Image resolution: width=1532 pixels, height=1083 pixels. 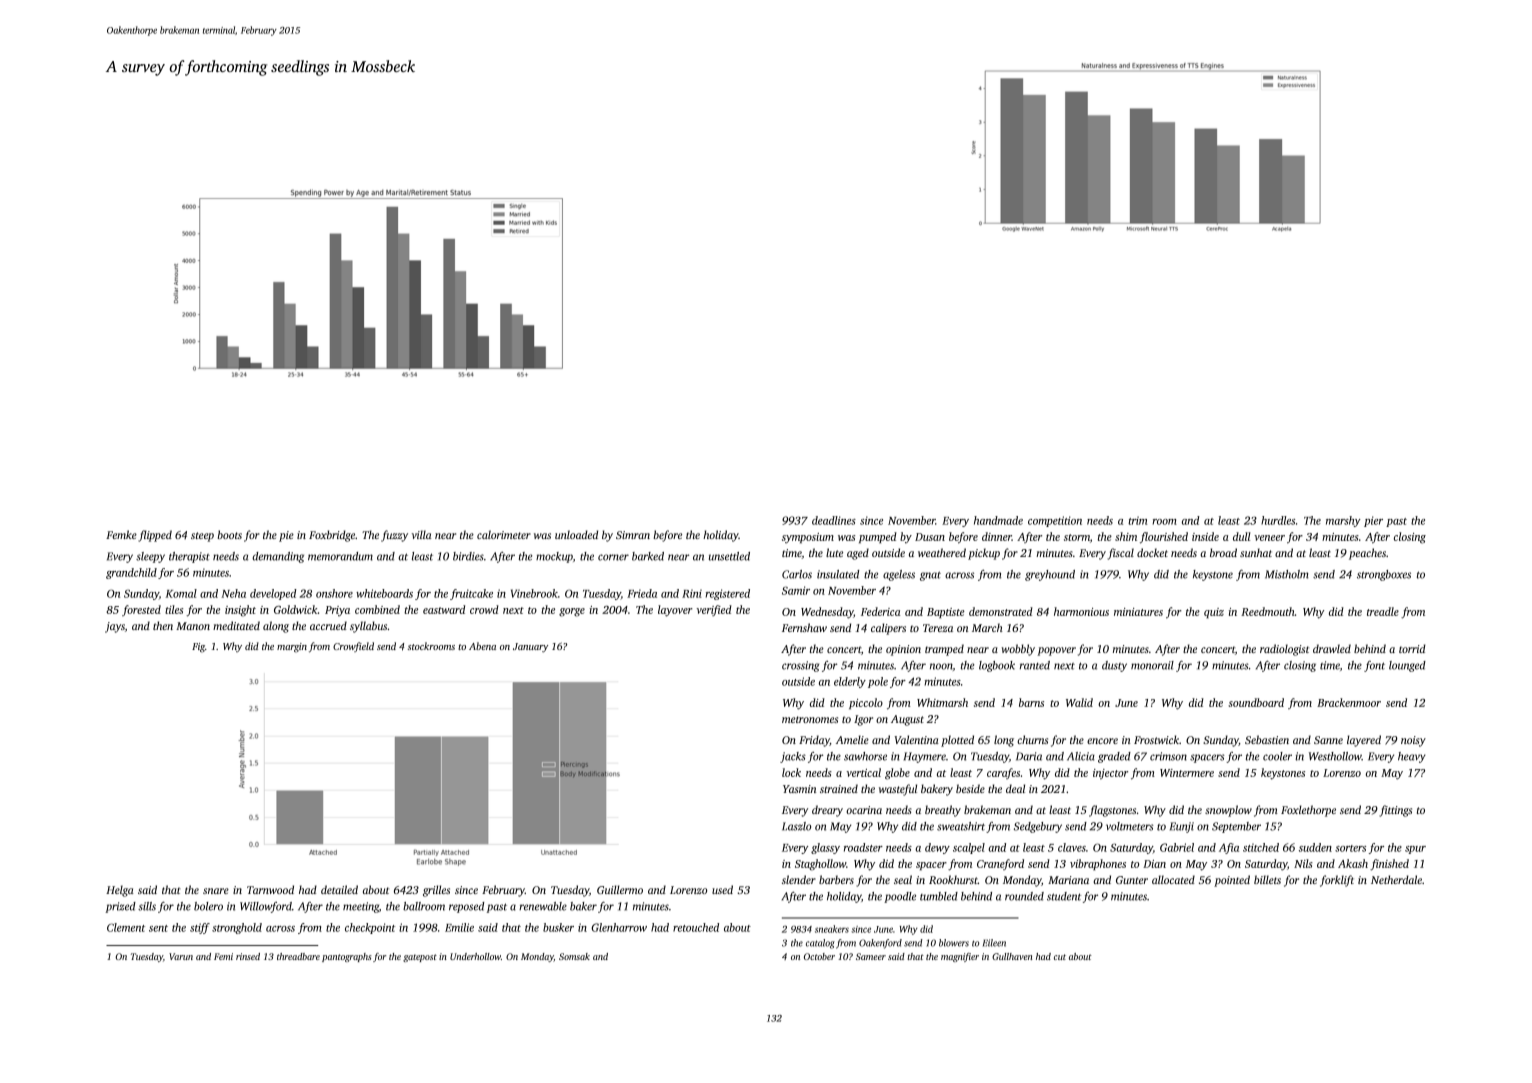 I want to click on villa, so click(x=421, y=534).
